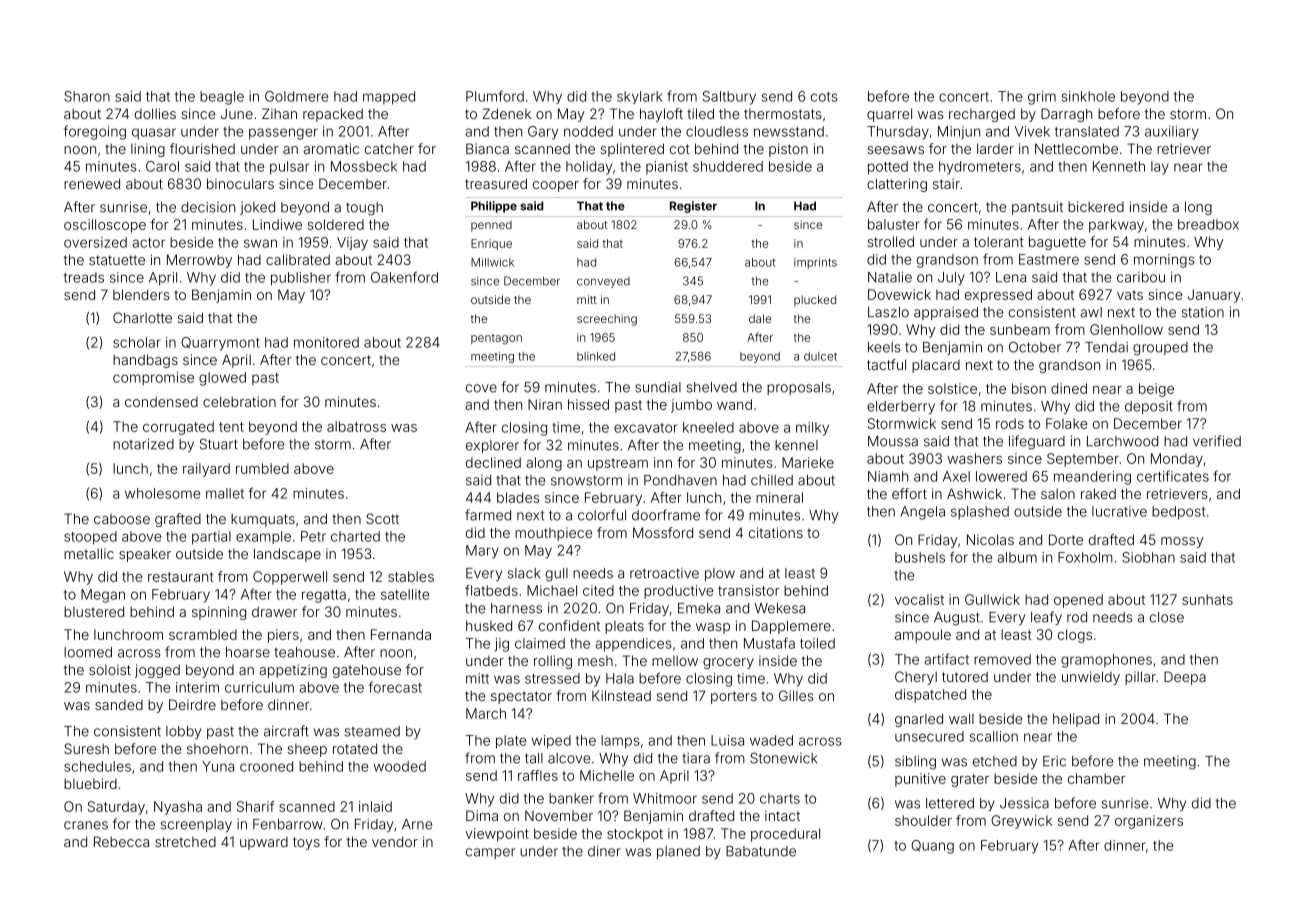 Image resolution: width=1308 pixels, height=924 pixels. I want to click on Philippe, so click(494, 207).
